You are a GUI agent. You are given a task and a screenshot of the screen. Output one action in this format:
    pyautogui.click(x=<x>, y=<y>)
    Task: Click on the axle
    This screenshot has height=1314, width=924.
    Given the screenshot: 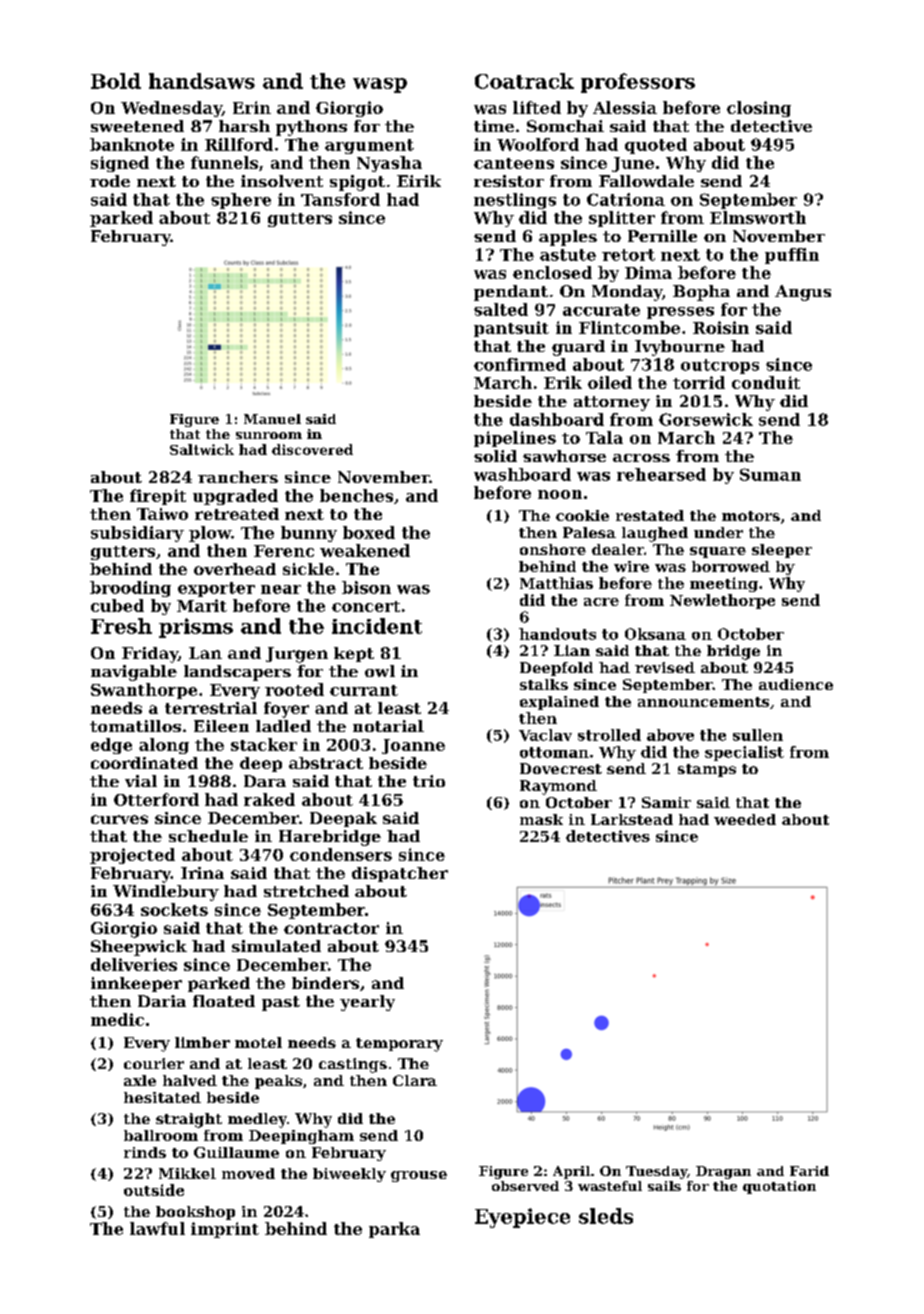 What is the action you would take?
    pyautogui.click(x=140, y=1080)
